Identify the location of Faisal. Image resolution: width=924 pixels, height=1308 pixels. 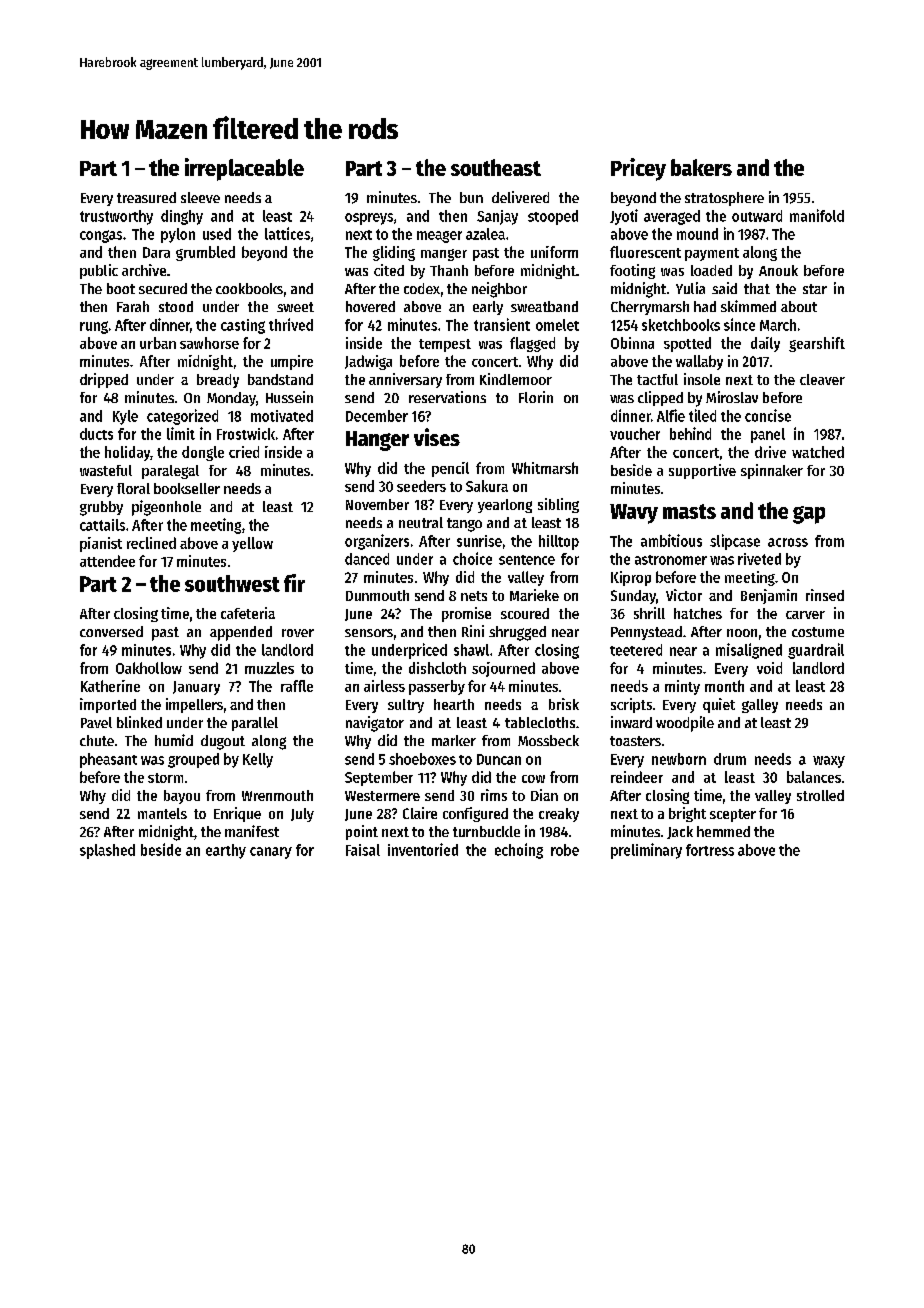
(363, 850).
